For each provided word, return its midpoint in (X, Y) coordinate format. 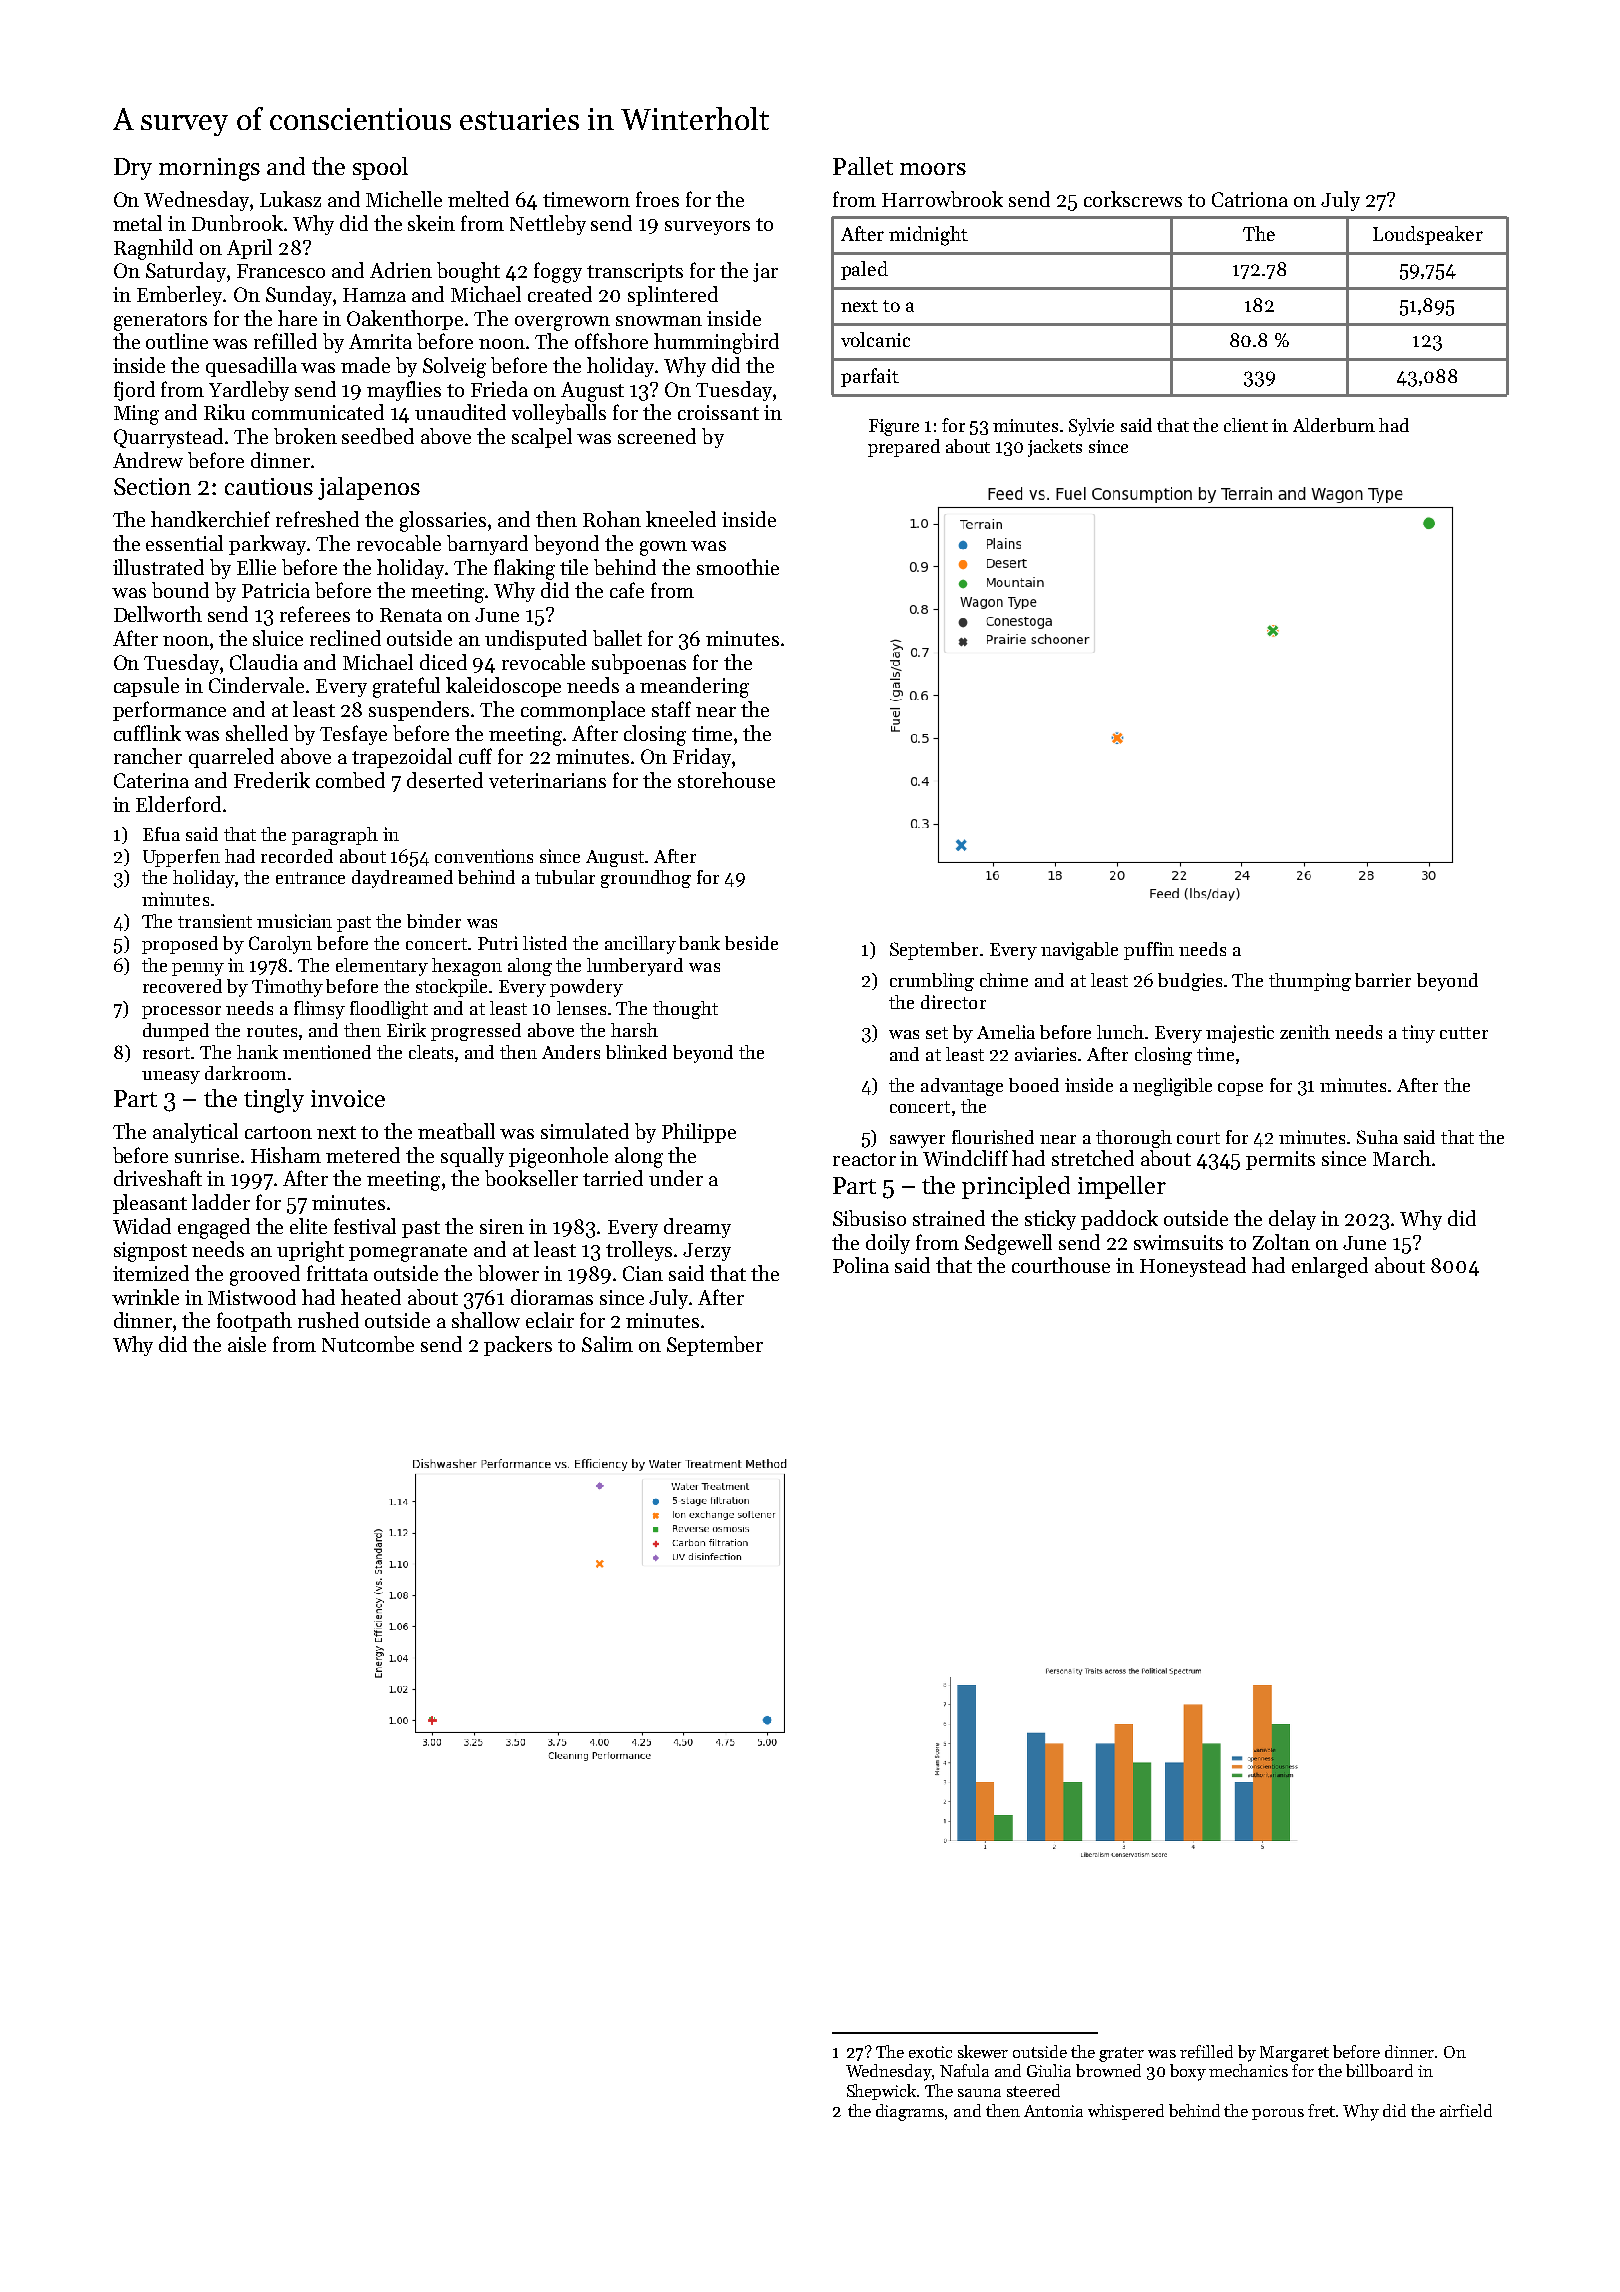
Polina (861, 1265)
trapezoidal (402, 758)
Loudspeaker (1428, 235)
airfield (1466, 2110)
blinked (636, 1052)
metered (363, 1155)
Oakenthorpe (405, 320)
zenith (1305, 1032)
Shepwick (881, 2092)
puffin (1149, 951)
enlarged (1330, 1267)
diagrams (910, 2112)
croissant (718, 412)
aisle (247, 1344)
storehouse (726, 780)
